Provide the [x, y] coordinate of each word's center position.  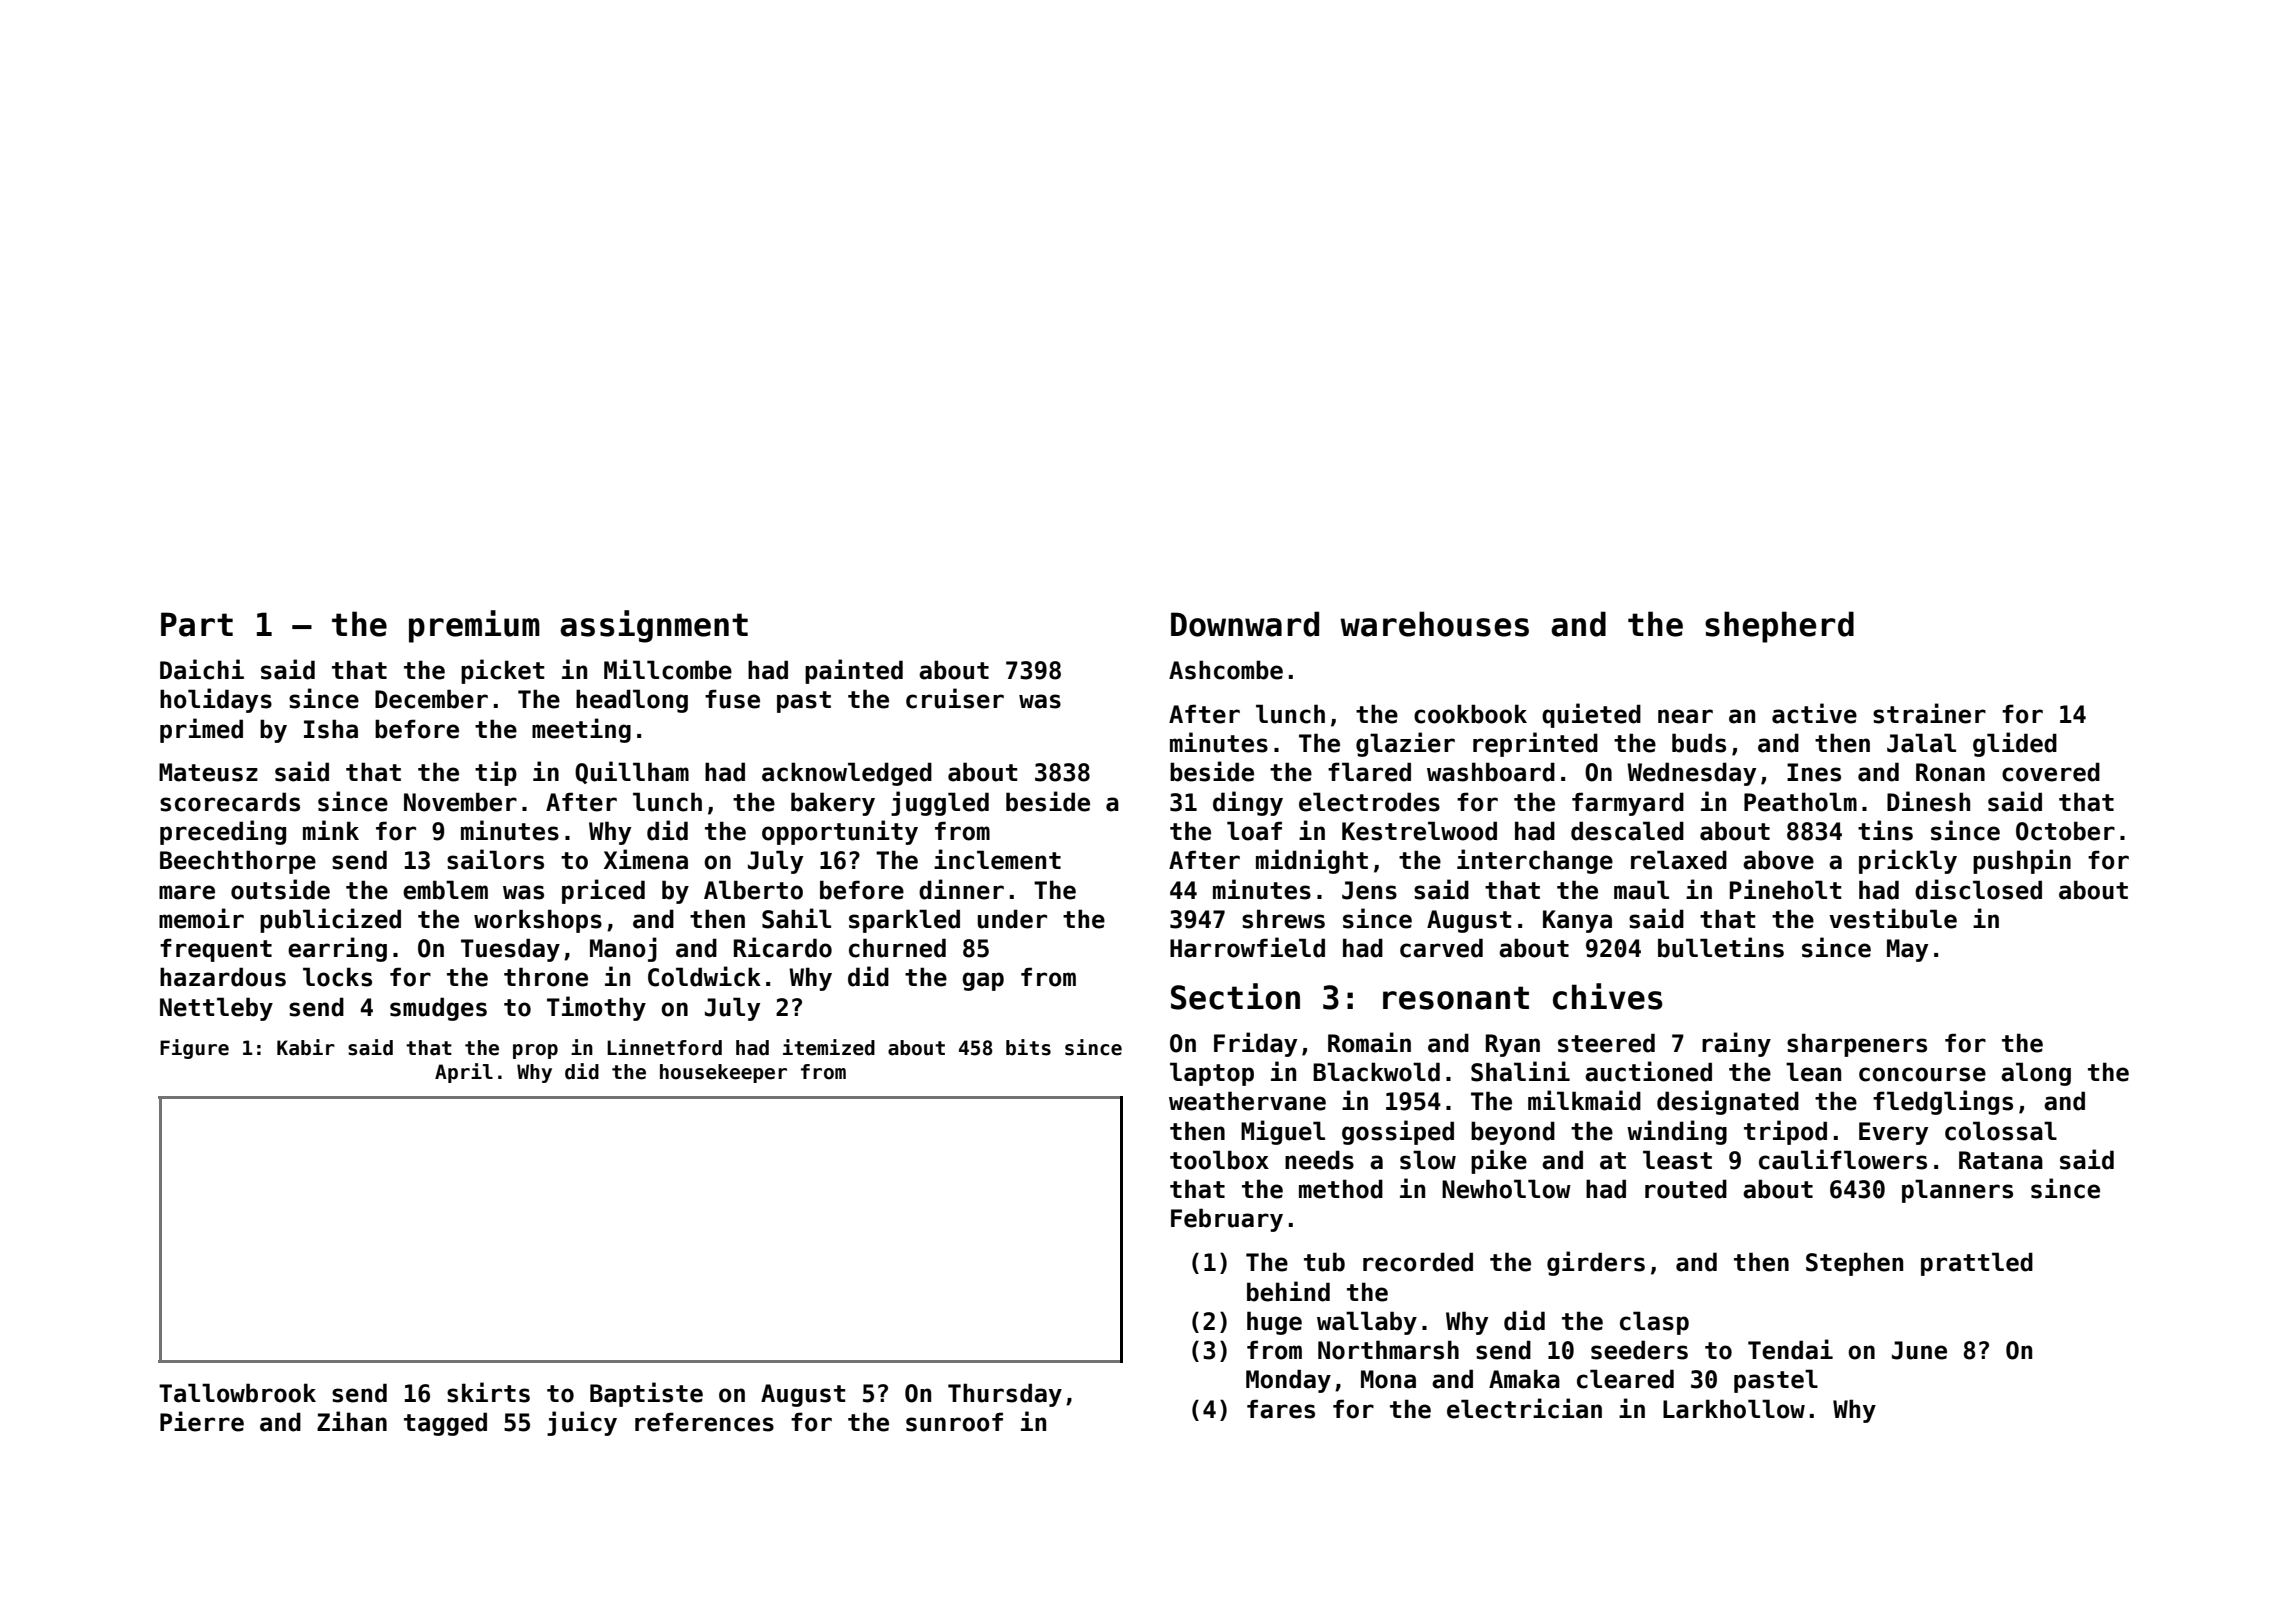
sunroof [954, 1422]
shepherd [1779, 627]
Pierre [202, 1421]
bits [1028, 1047]
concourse [1922, 1074]
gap [983, 981]
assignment [654, 626]
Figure [194, 1049]
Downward [1245, 624]
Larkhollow [1734, 1409]
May [1907, 950]
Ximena [646, 859]
